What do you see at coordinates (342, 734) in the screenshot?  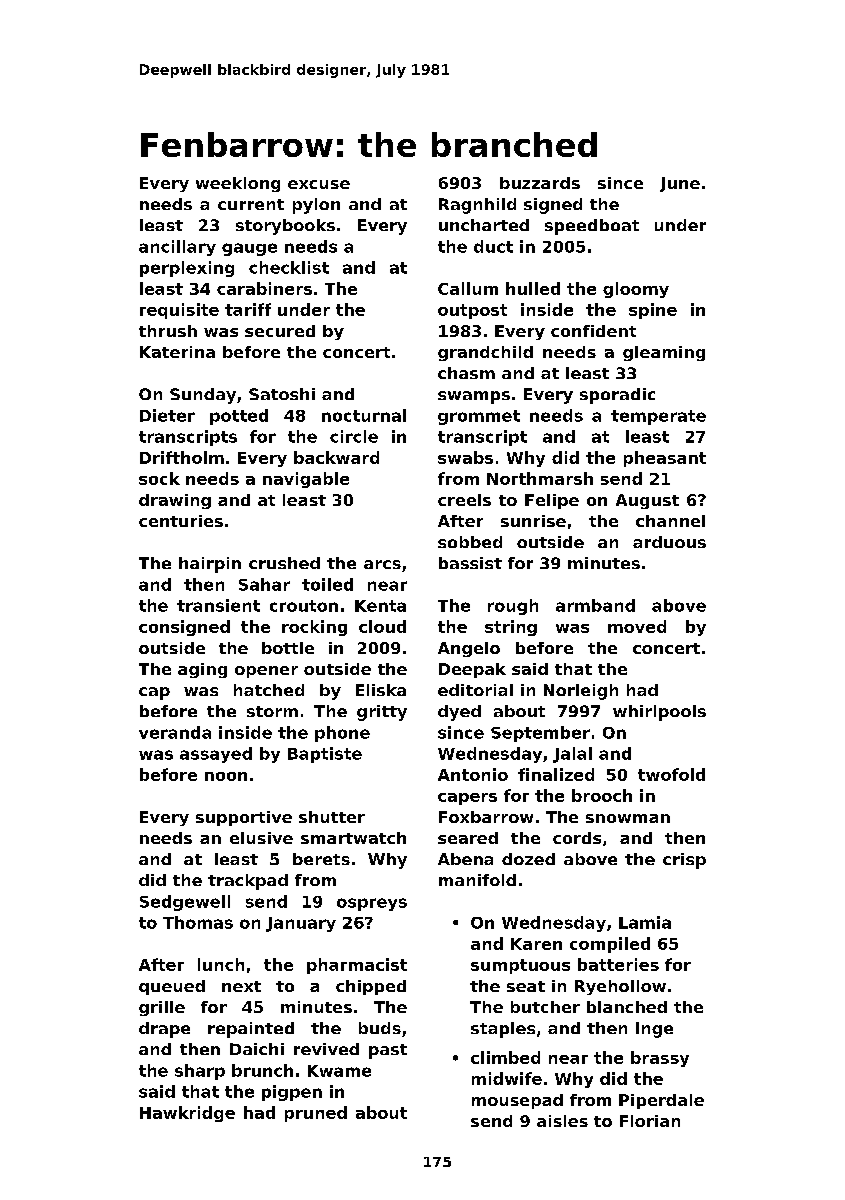 I see `phone` at bounding box center [342, 734].
